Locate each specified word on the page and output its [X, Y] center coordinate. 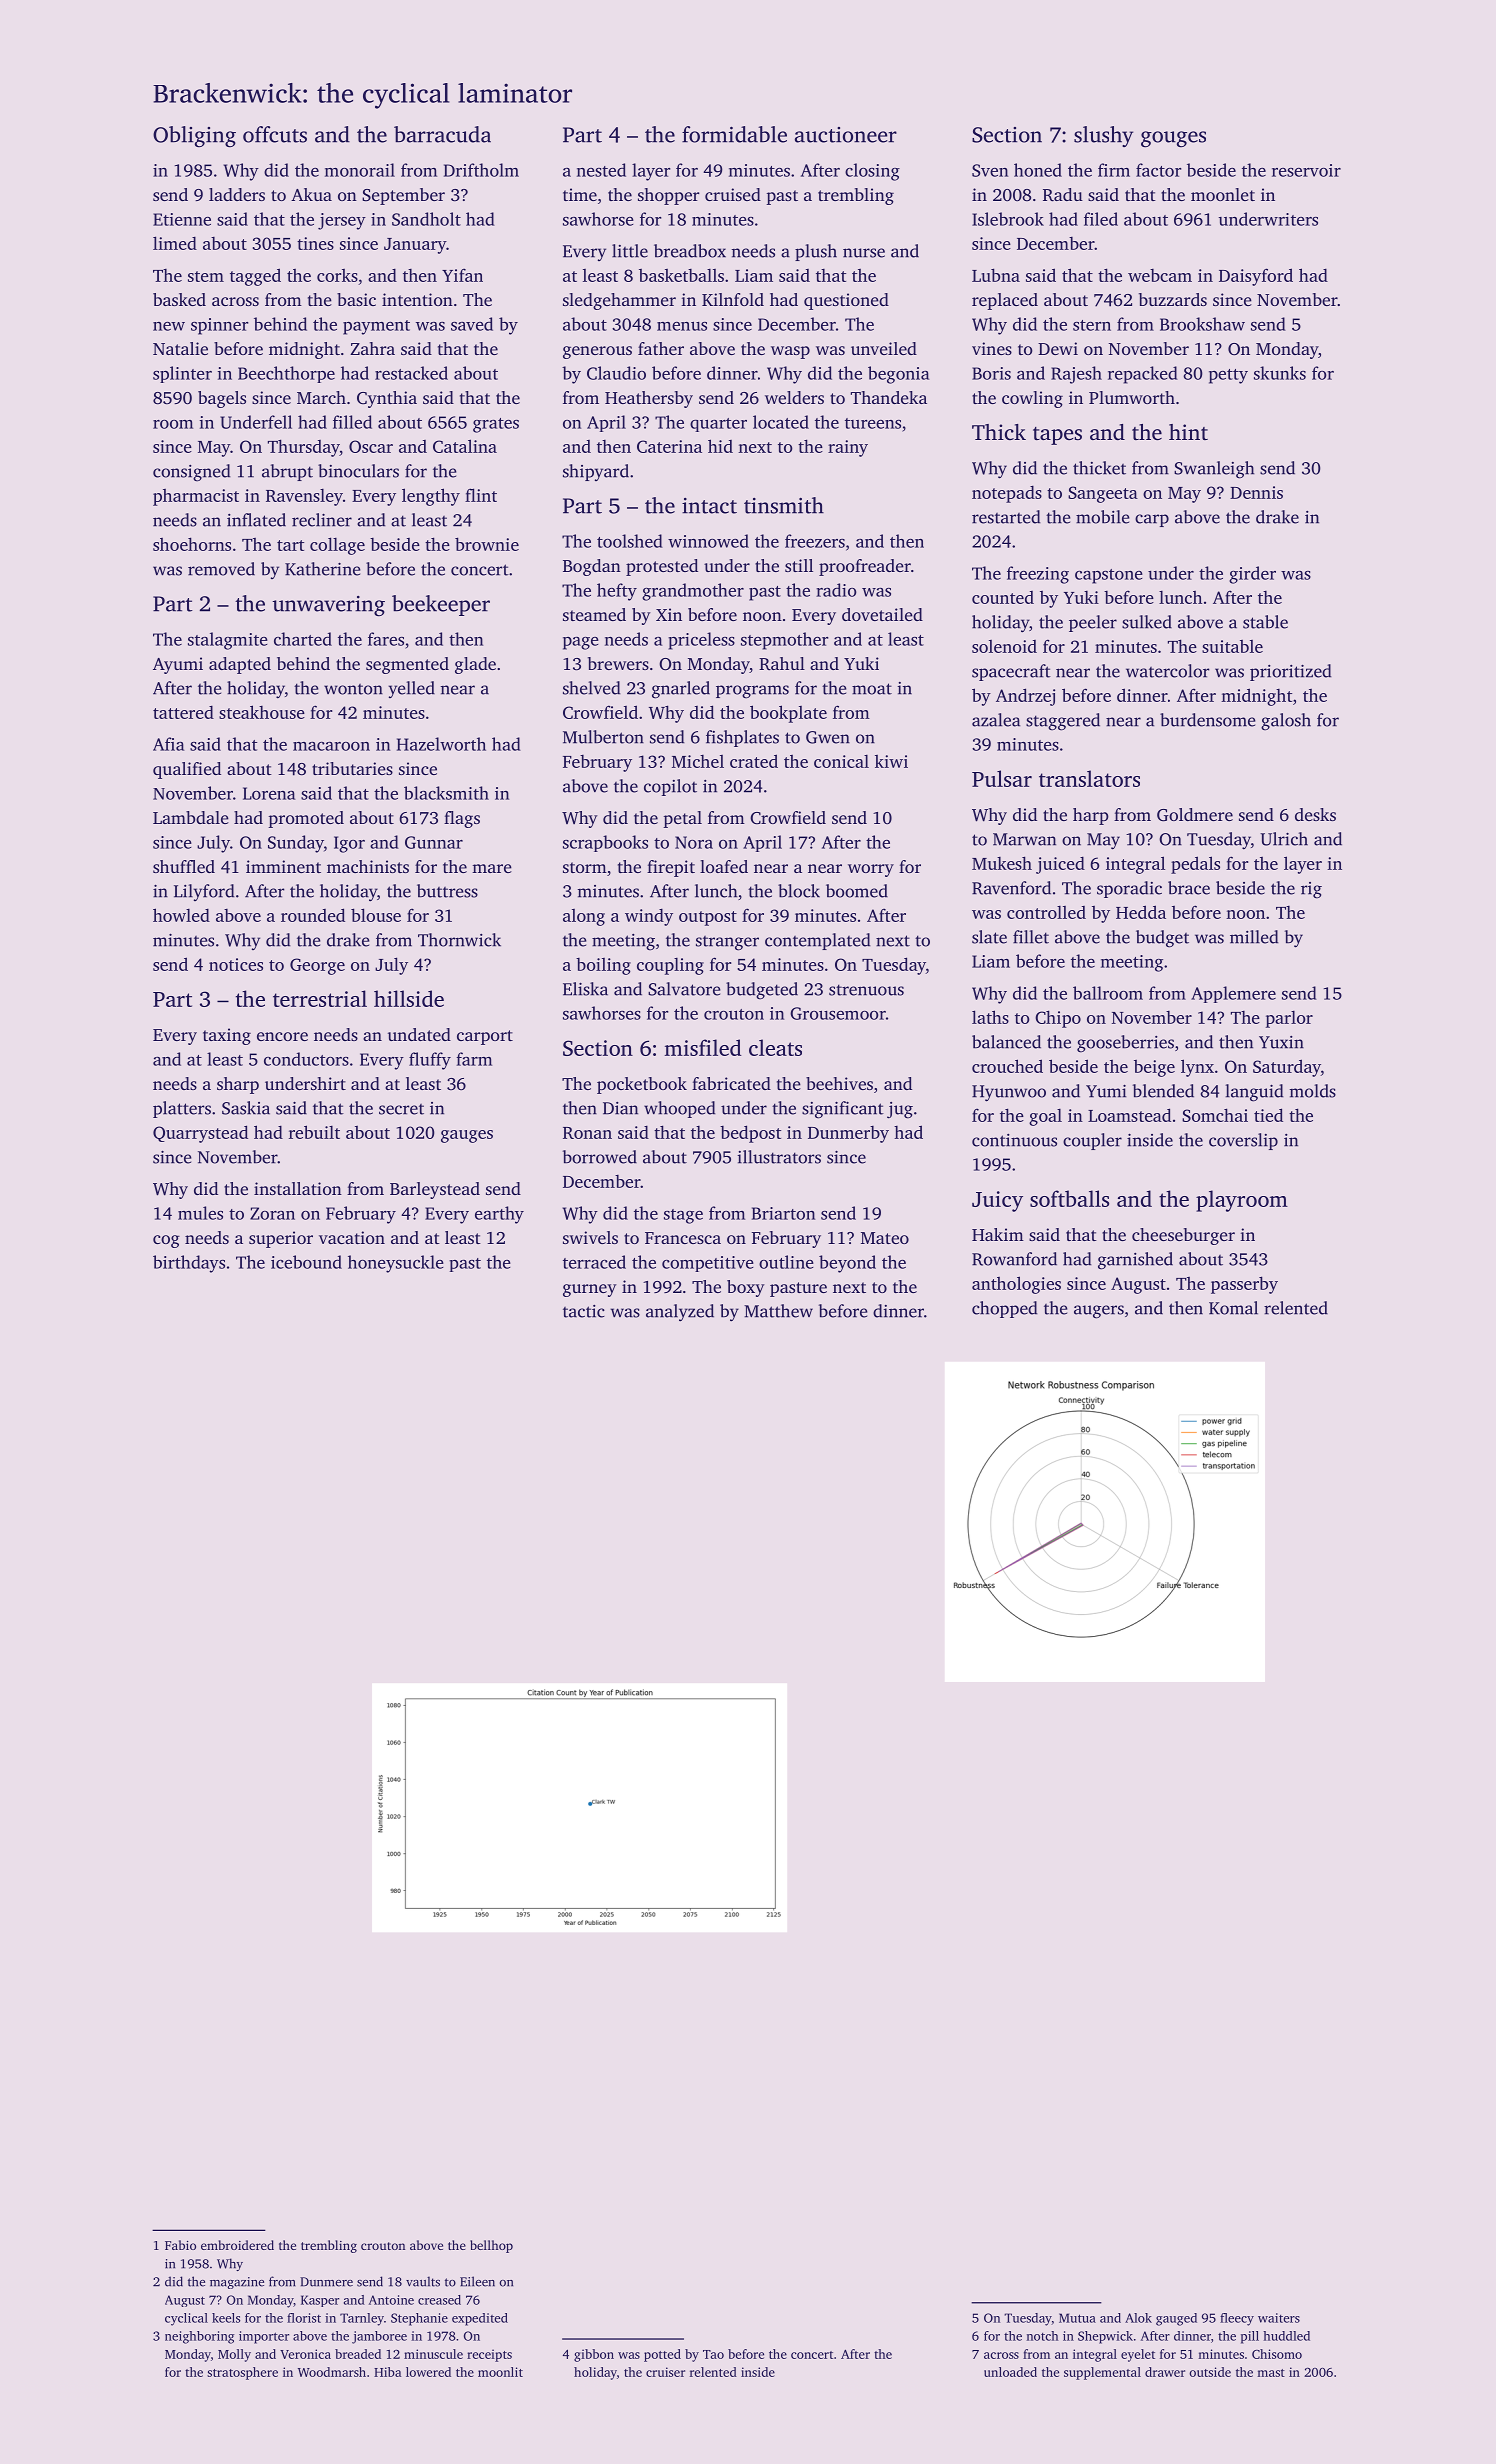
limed [175, 243]
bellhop [491, 2246]
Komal [1233, 1308]
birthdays [189, 1264]
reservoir [1306, 170]
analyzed [680, 1312]
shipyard [596, 472]
